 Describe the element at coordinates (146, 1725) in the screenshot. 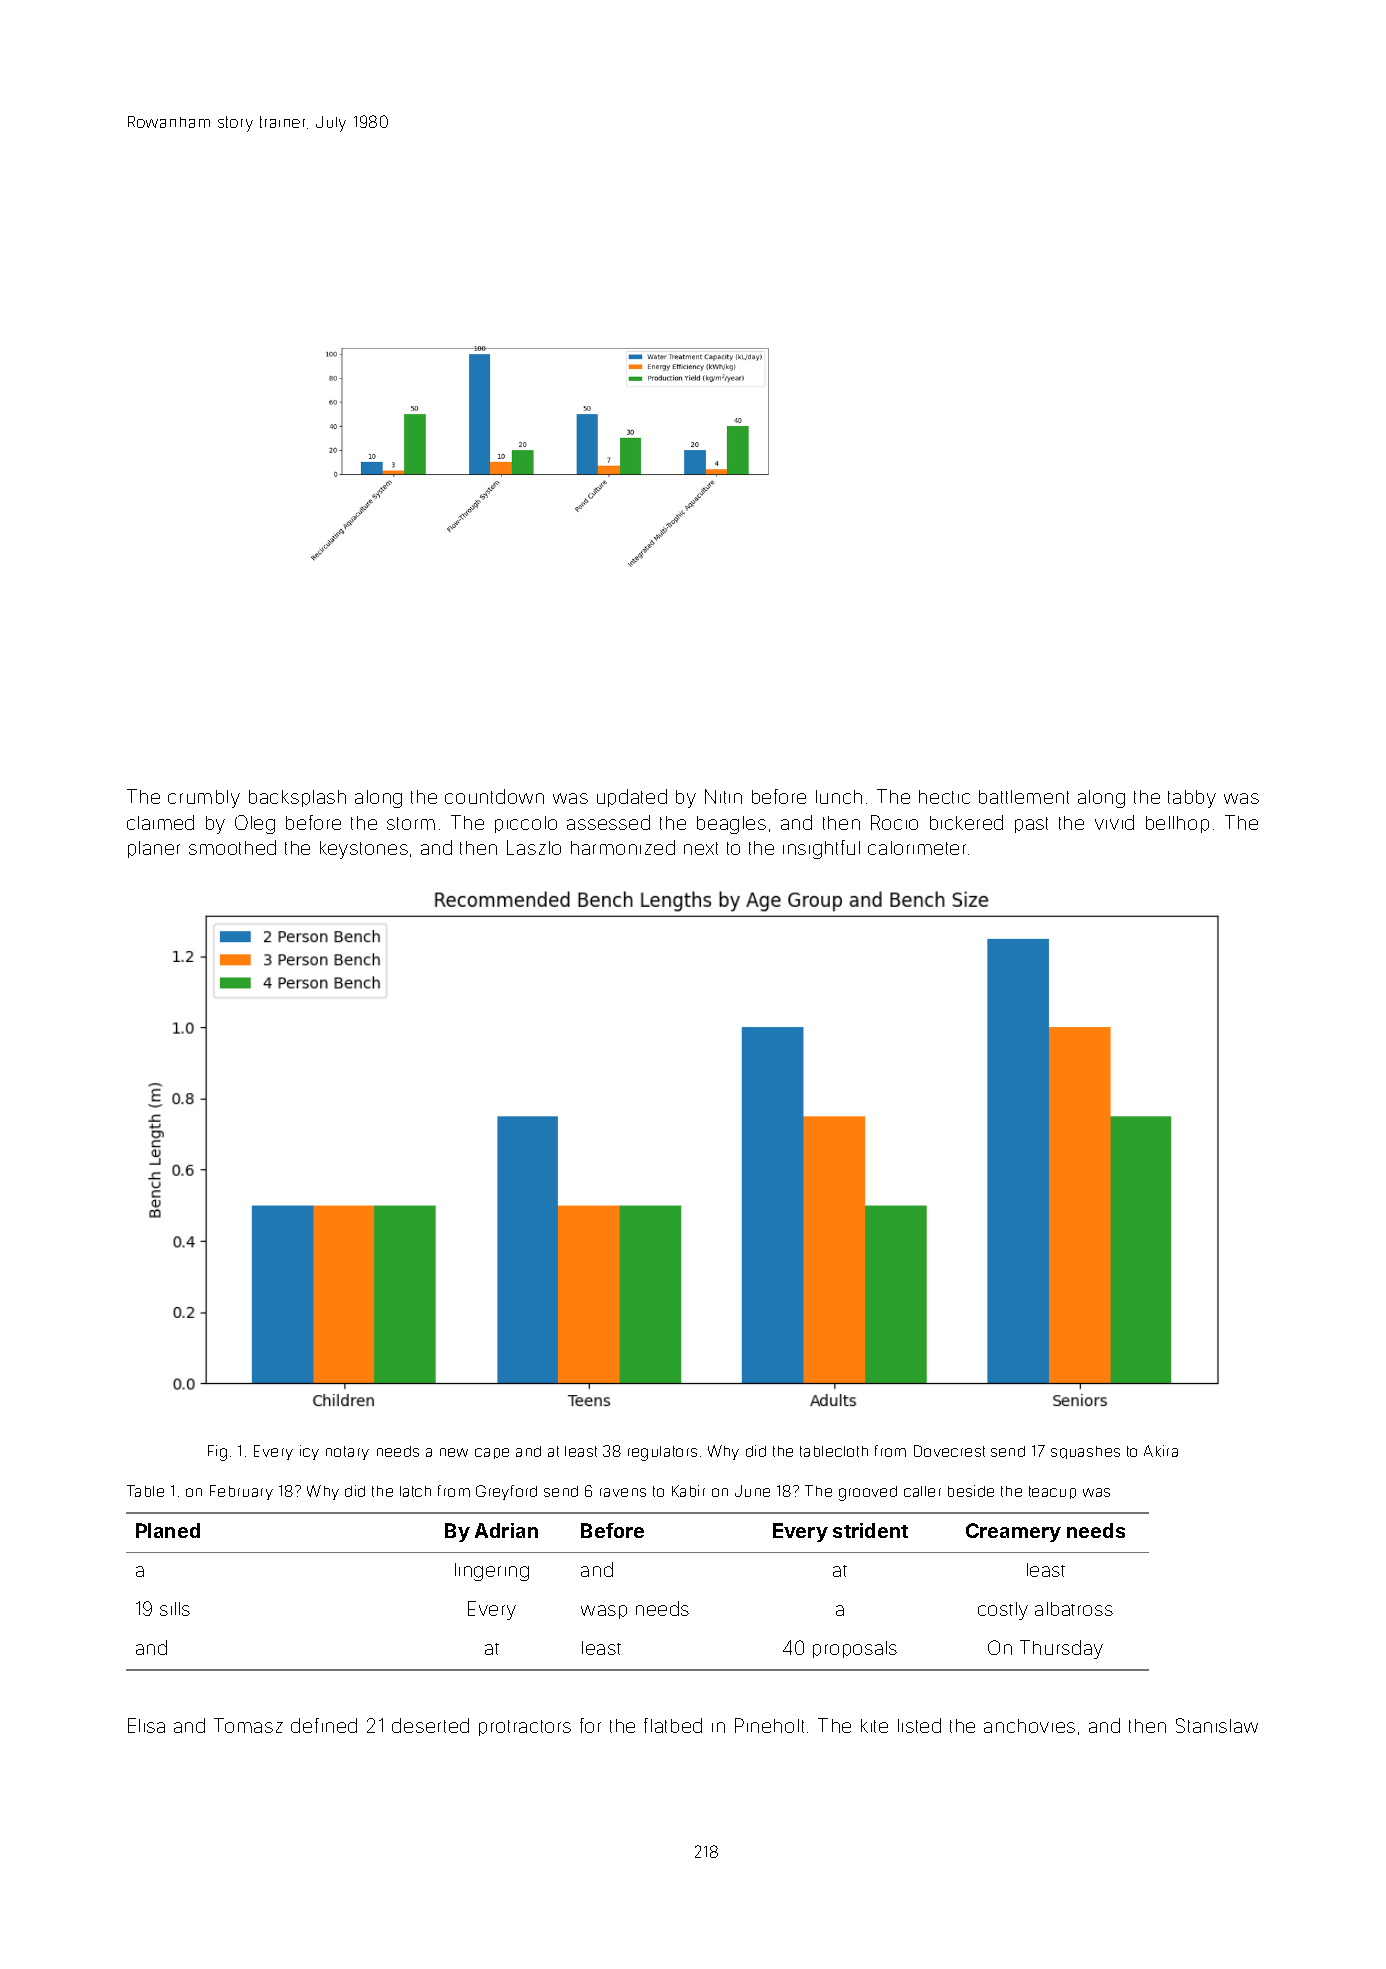

I see `Elisa` at that location.
